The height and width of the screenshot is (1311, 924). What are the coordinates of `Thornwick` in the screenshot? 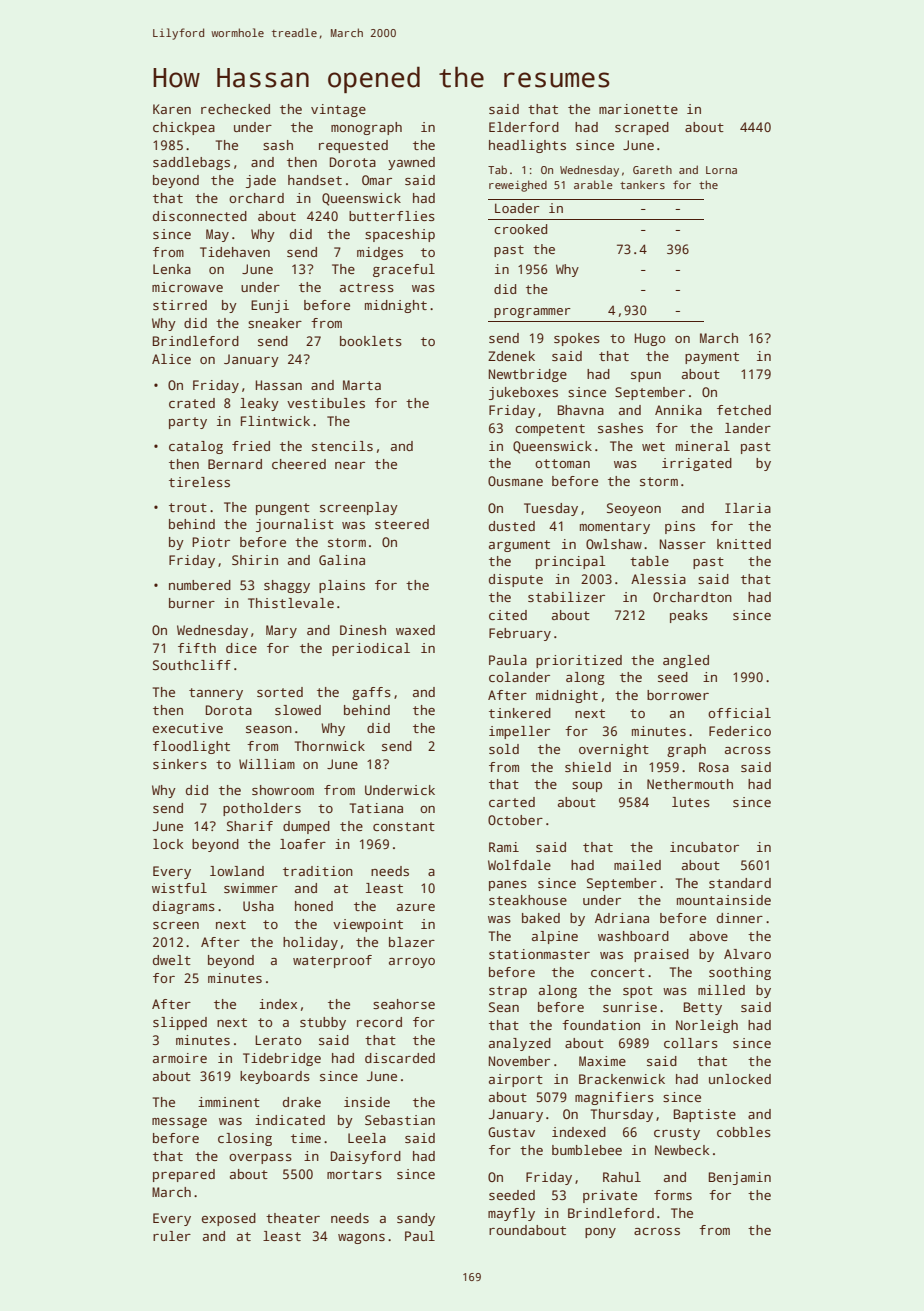 It's located at (330, 746).
